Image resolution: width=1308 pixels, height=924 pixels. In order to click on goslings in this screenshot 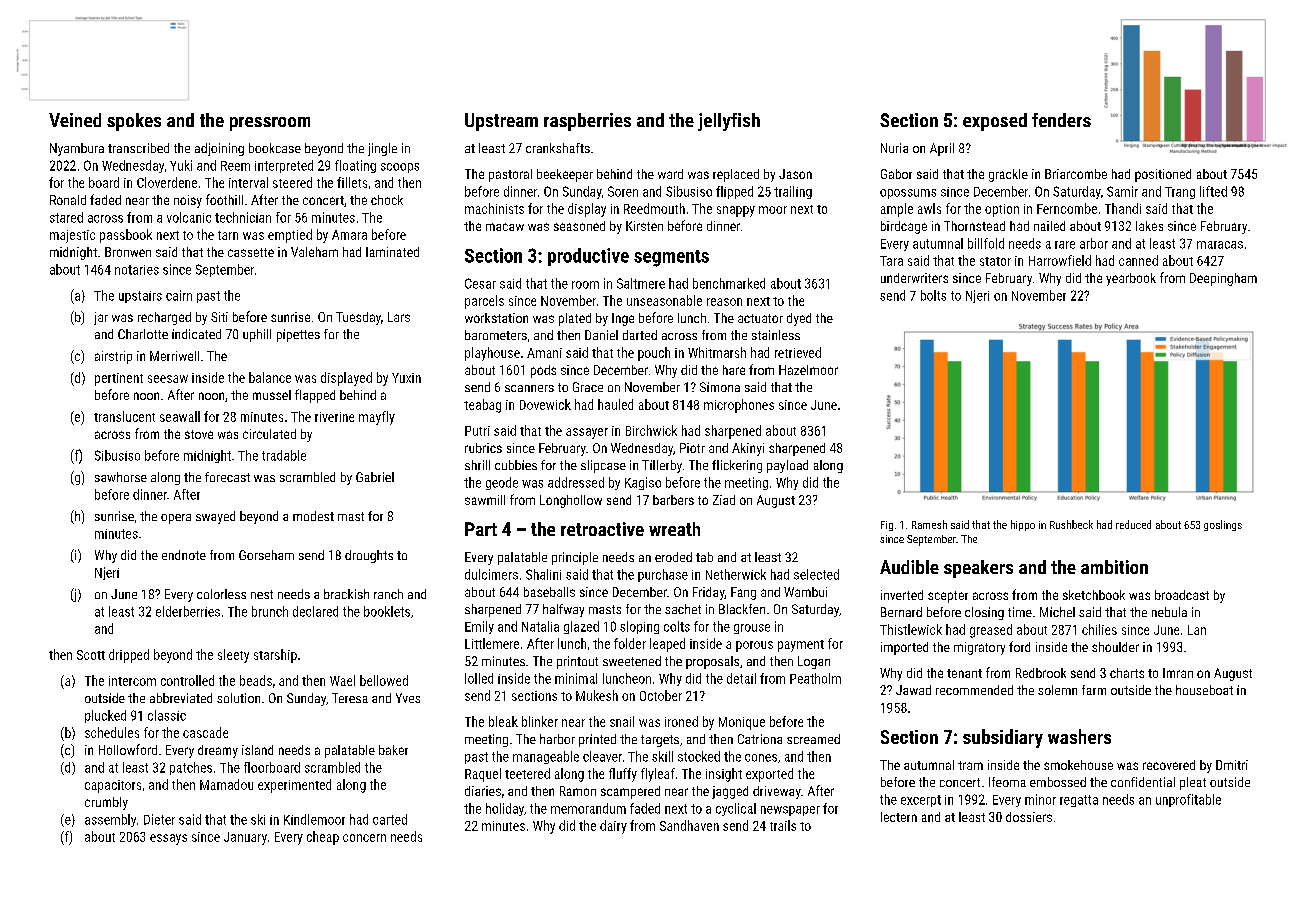, I will do `click(1223, 525)`.
